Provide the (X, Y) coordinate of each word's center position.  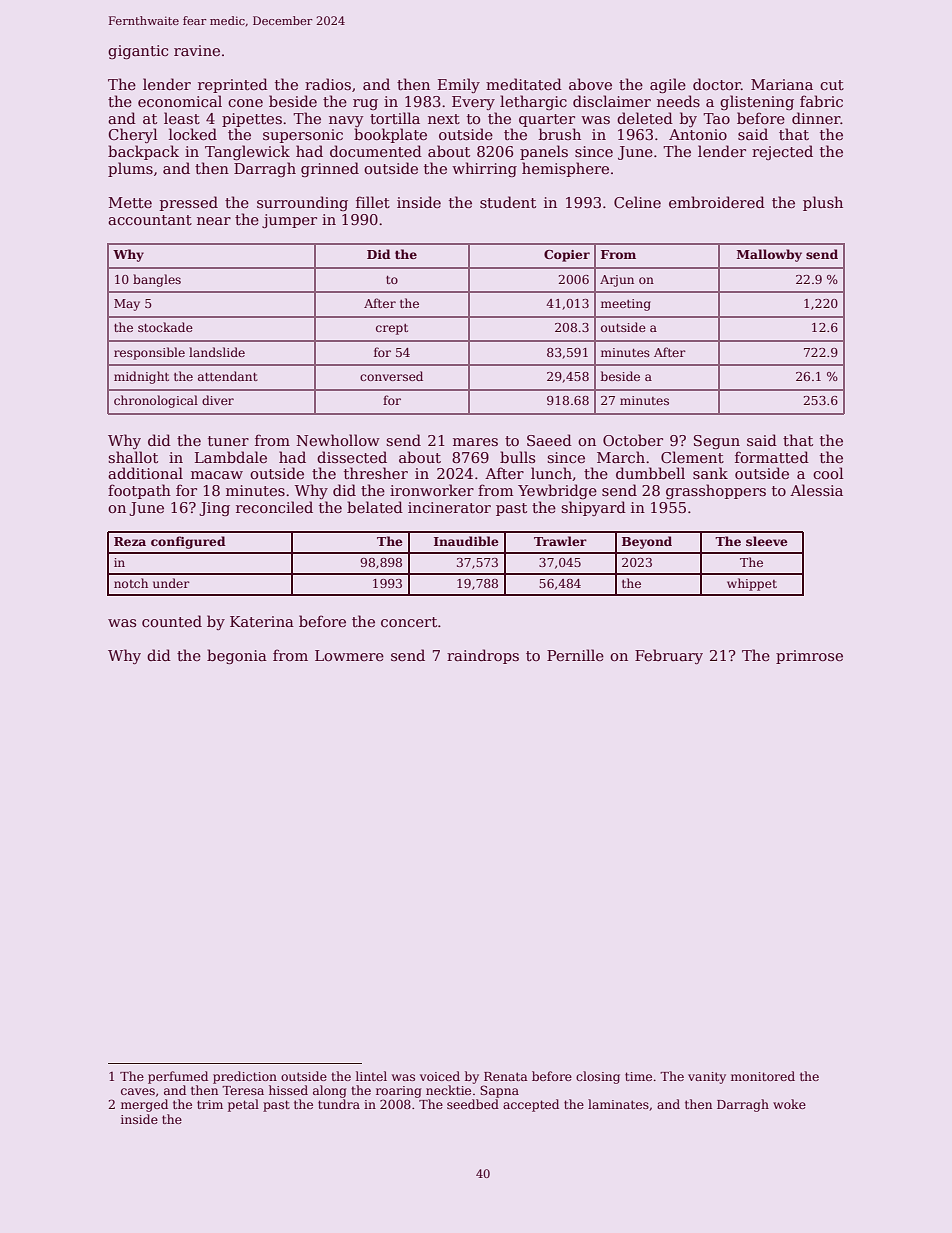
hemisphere (565, 169)
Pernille (575, 655)
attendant (228, 376)
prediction (245, 1077)
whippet (752, 584)
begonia (237, 656)
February (669, 656)
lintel (371, 1076)
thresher (376, 473)
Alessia (816, 490)
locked (193, 134)
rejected (782, 152)
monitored (763, 1076)
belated (375, 507)
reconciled (274, 507)
